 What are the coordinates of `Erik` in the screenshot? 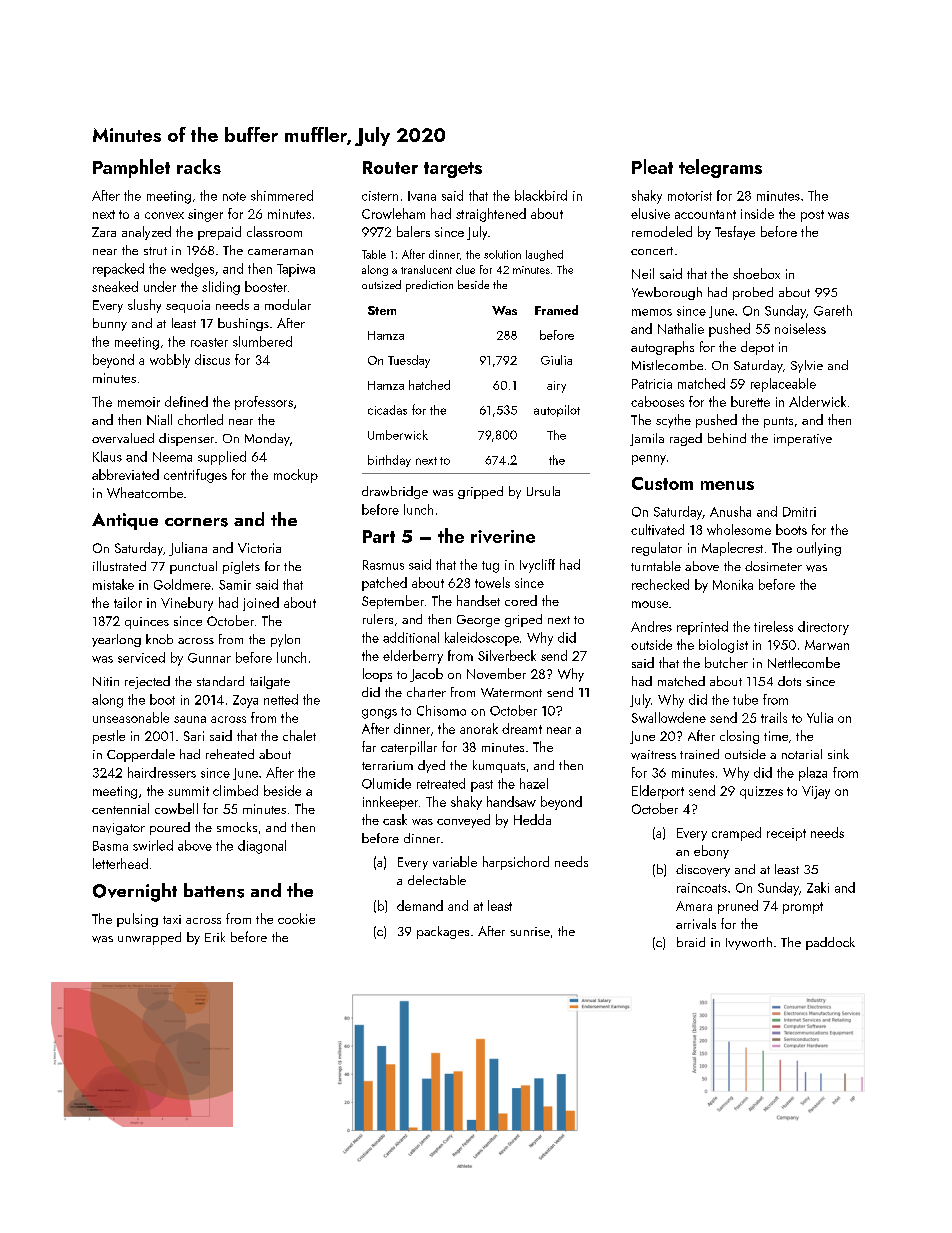 It's located at (215, 937).
